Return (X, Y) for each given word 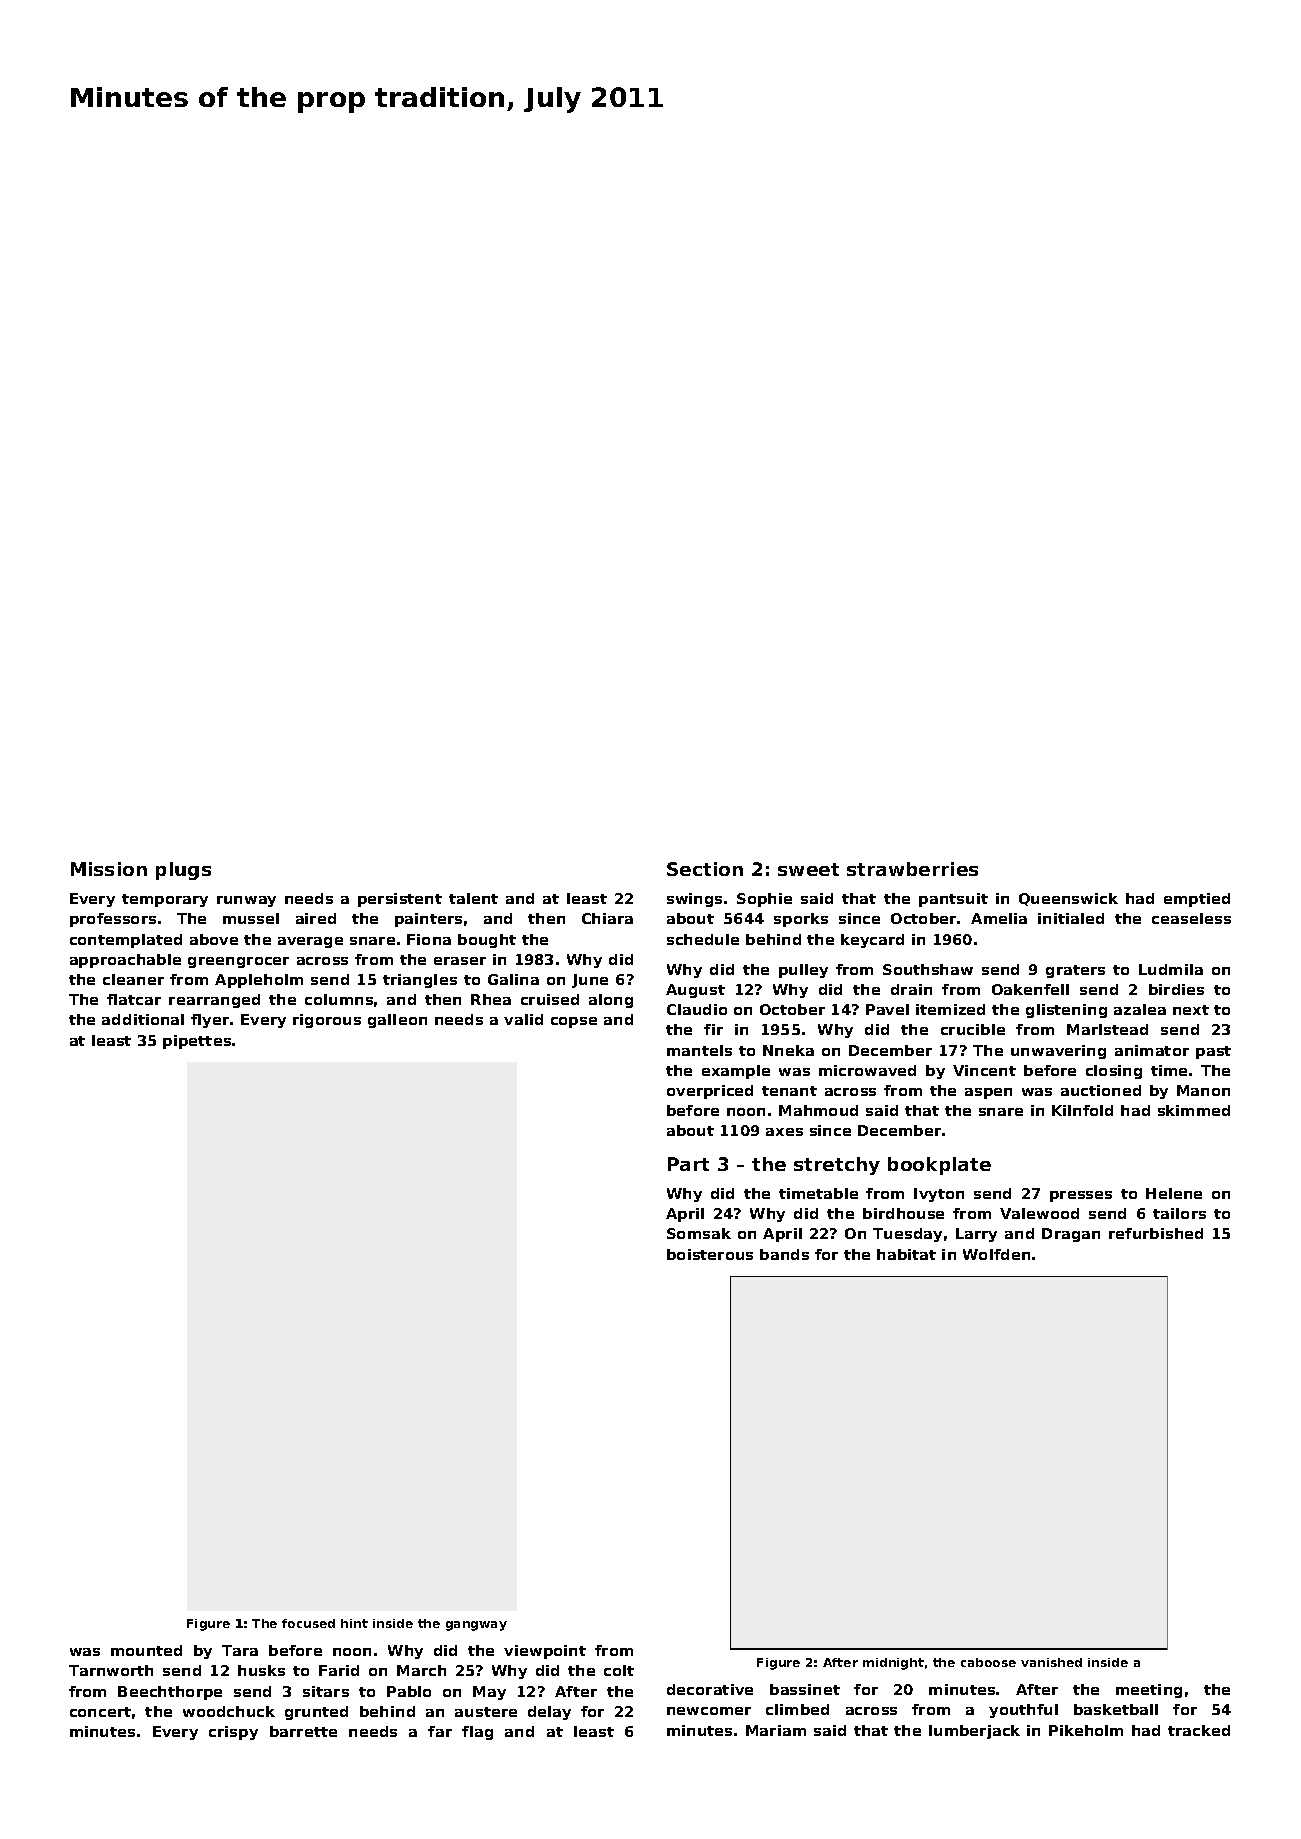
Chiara (607, 918)
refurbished (1156, 1233)
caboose (988, 1662)
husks (261, 1670)
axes (784, 1132)
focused (308, 1623)
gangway (476, 1626)
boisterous (710, 1254)
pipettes (197, 1042)
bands (784, 1254)
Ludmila (1171, 969)
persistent (400, 900)
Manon (1203, 1090)
